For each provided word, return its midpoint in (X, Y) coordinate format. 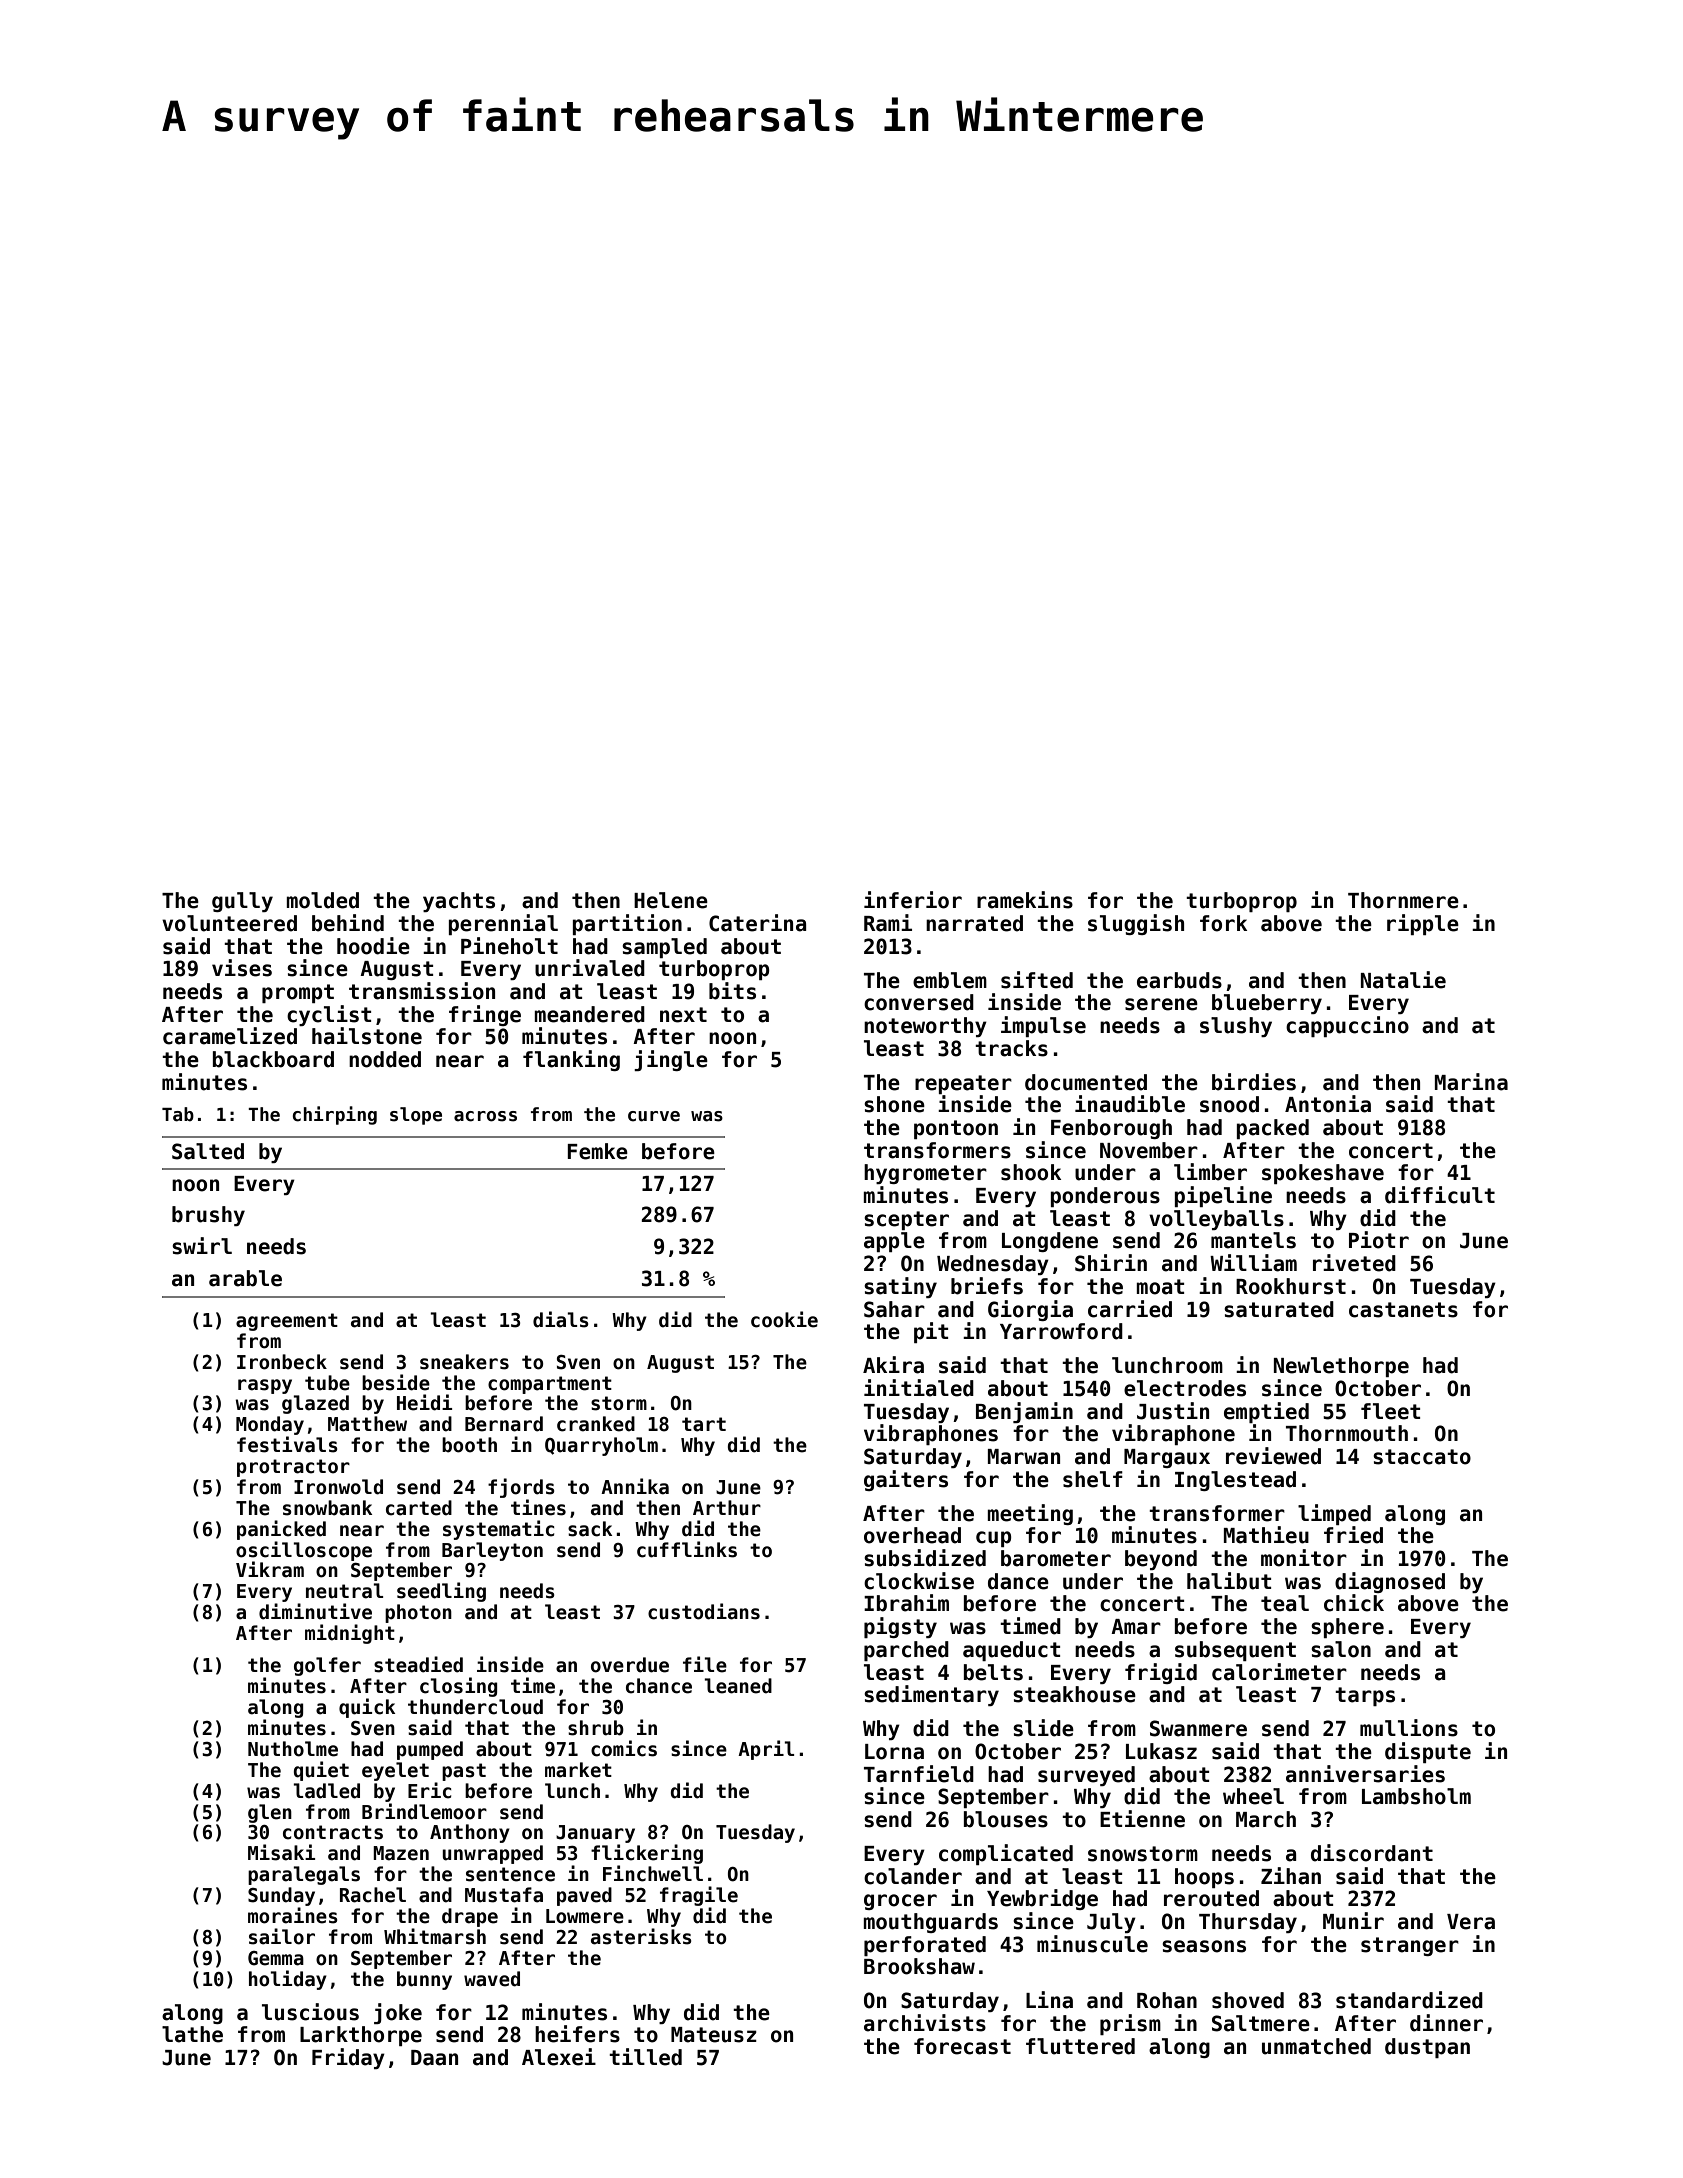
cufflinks (687, 1549)
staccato (1422, 1457)
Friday (348, 2058)
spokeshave (1323, 1174)
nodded (385, 1059)
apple (894, 1242)
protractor (293, 1468)
